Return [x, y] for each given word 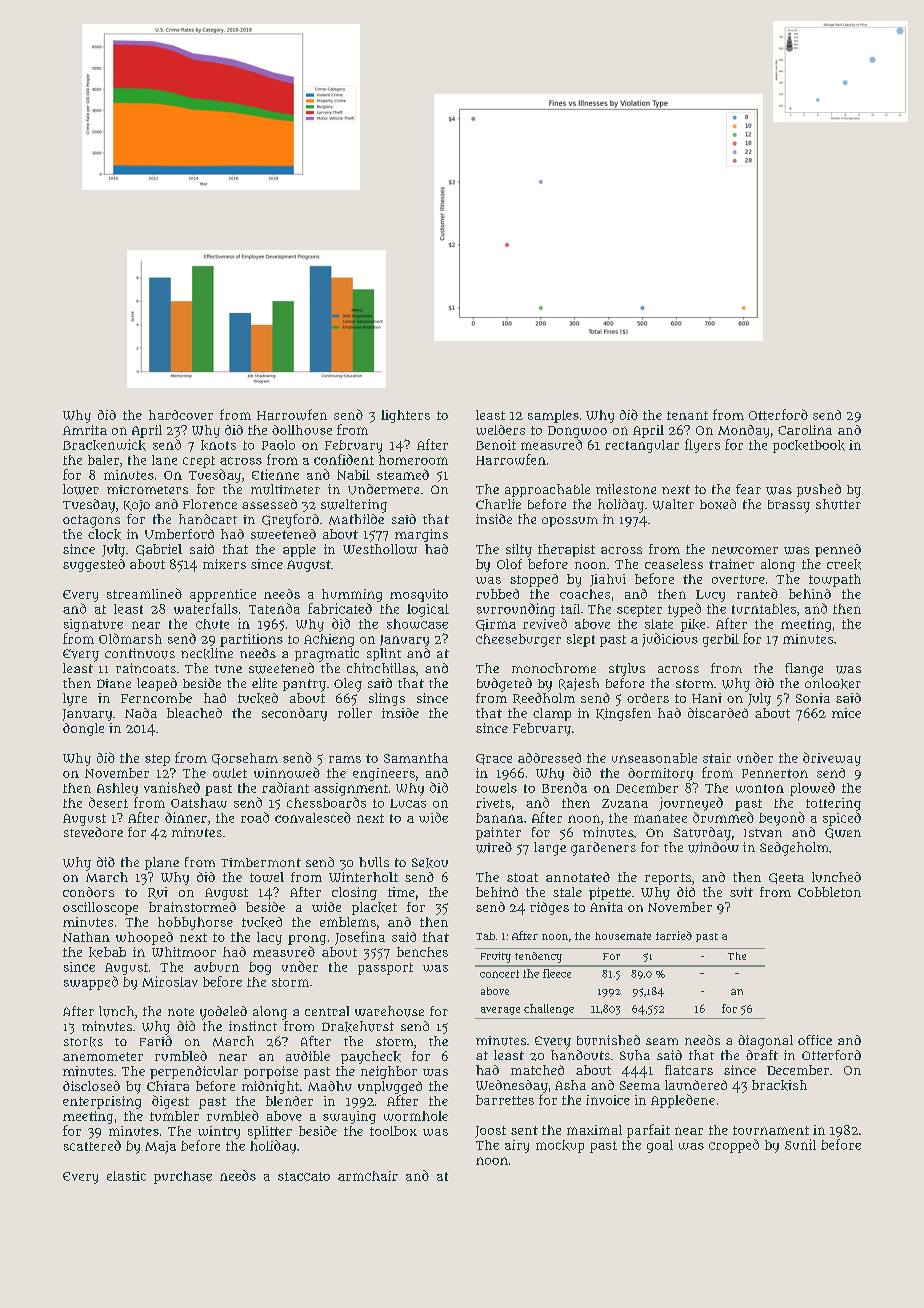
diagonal [765, 1042]
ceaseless [674, 564]
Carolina [805, 430]
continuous [140, 653]
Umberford [179, 534]
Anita [606, 907]
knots [218, 445]
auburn [216, 967]
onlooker [833, 683]
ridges [549, 908]
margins [421, 535]
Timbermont [261, 862]
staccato [304, 1176]
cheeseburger [518, 640]
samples [553, 416]
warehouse [389, 1011]
